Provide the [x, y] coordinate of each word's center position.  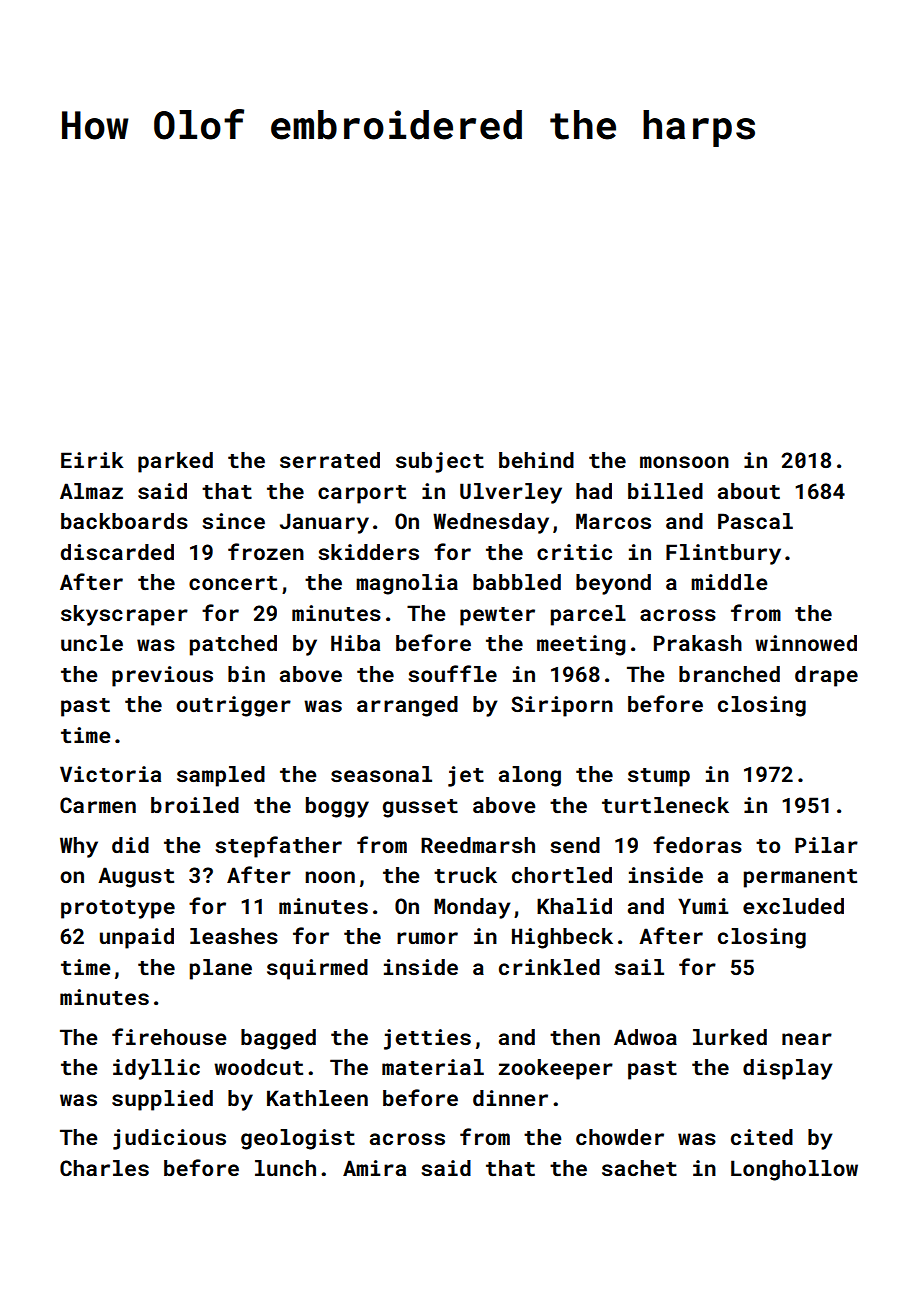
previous [162, 676]
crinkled [549, 967]
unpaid [137, 938]
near [807, 1039]
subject [440, 462]
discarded [117, 552]
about [749, 491]
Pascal [755, 521]
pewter [497, 616]
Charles [104, 1168]
